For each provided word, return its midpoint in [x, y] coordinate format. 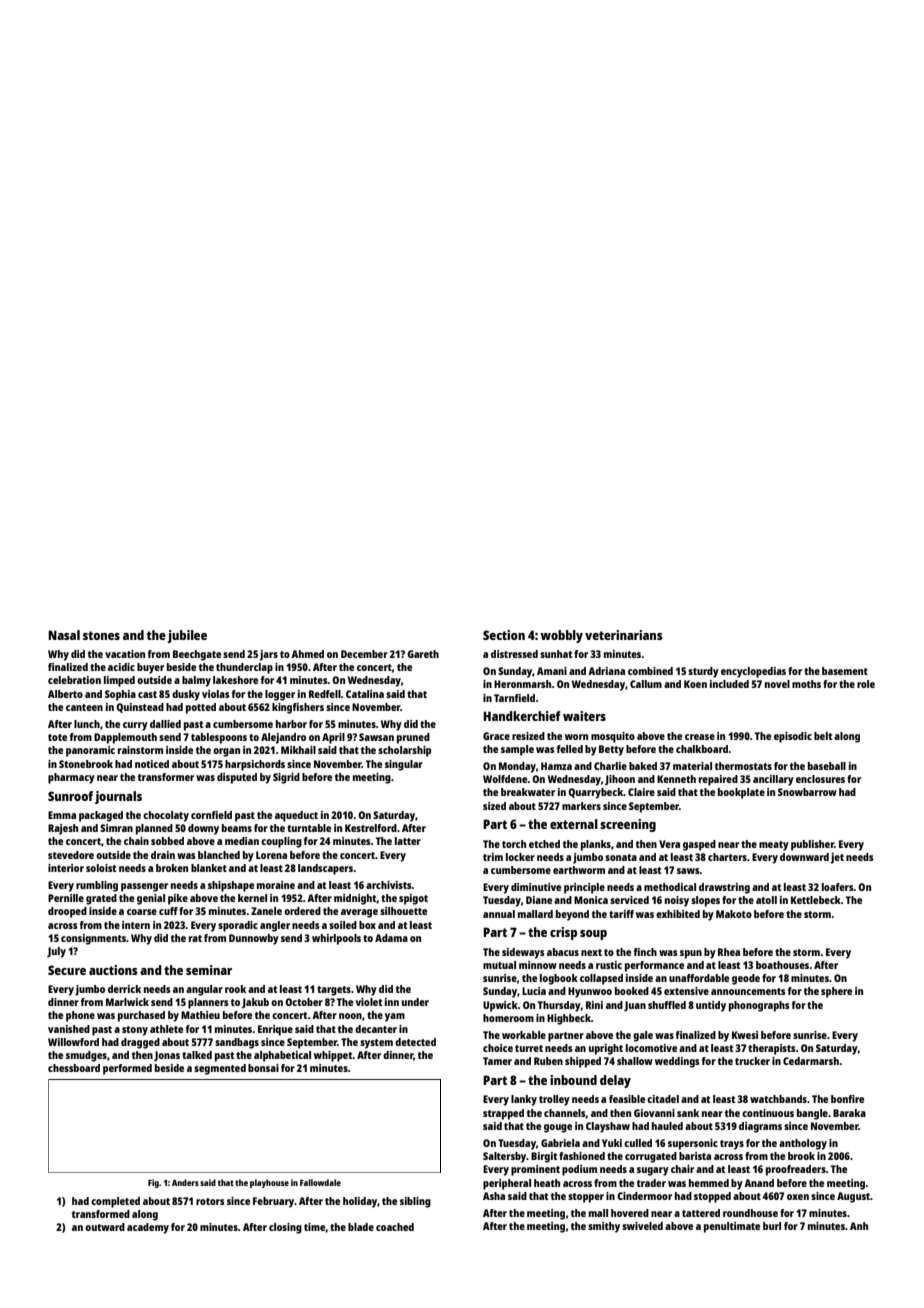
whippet [333, 1056]
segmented [220, 1069]
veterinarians [624, 635]
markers [581, 806]
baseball [827, 766]
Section [504, 635]
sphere [836, 992]
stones [101, 635]
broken [172, 868]
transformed [101, 1214]
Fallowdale [320, 1182]
